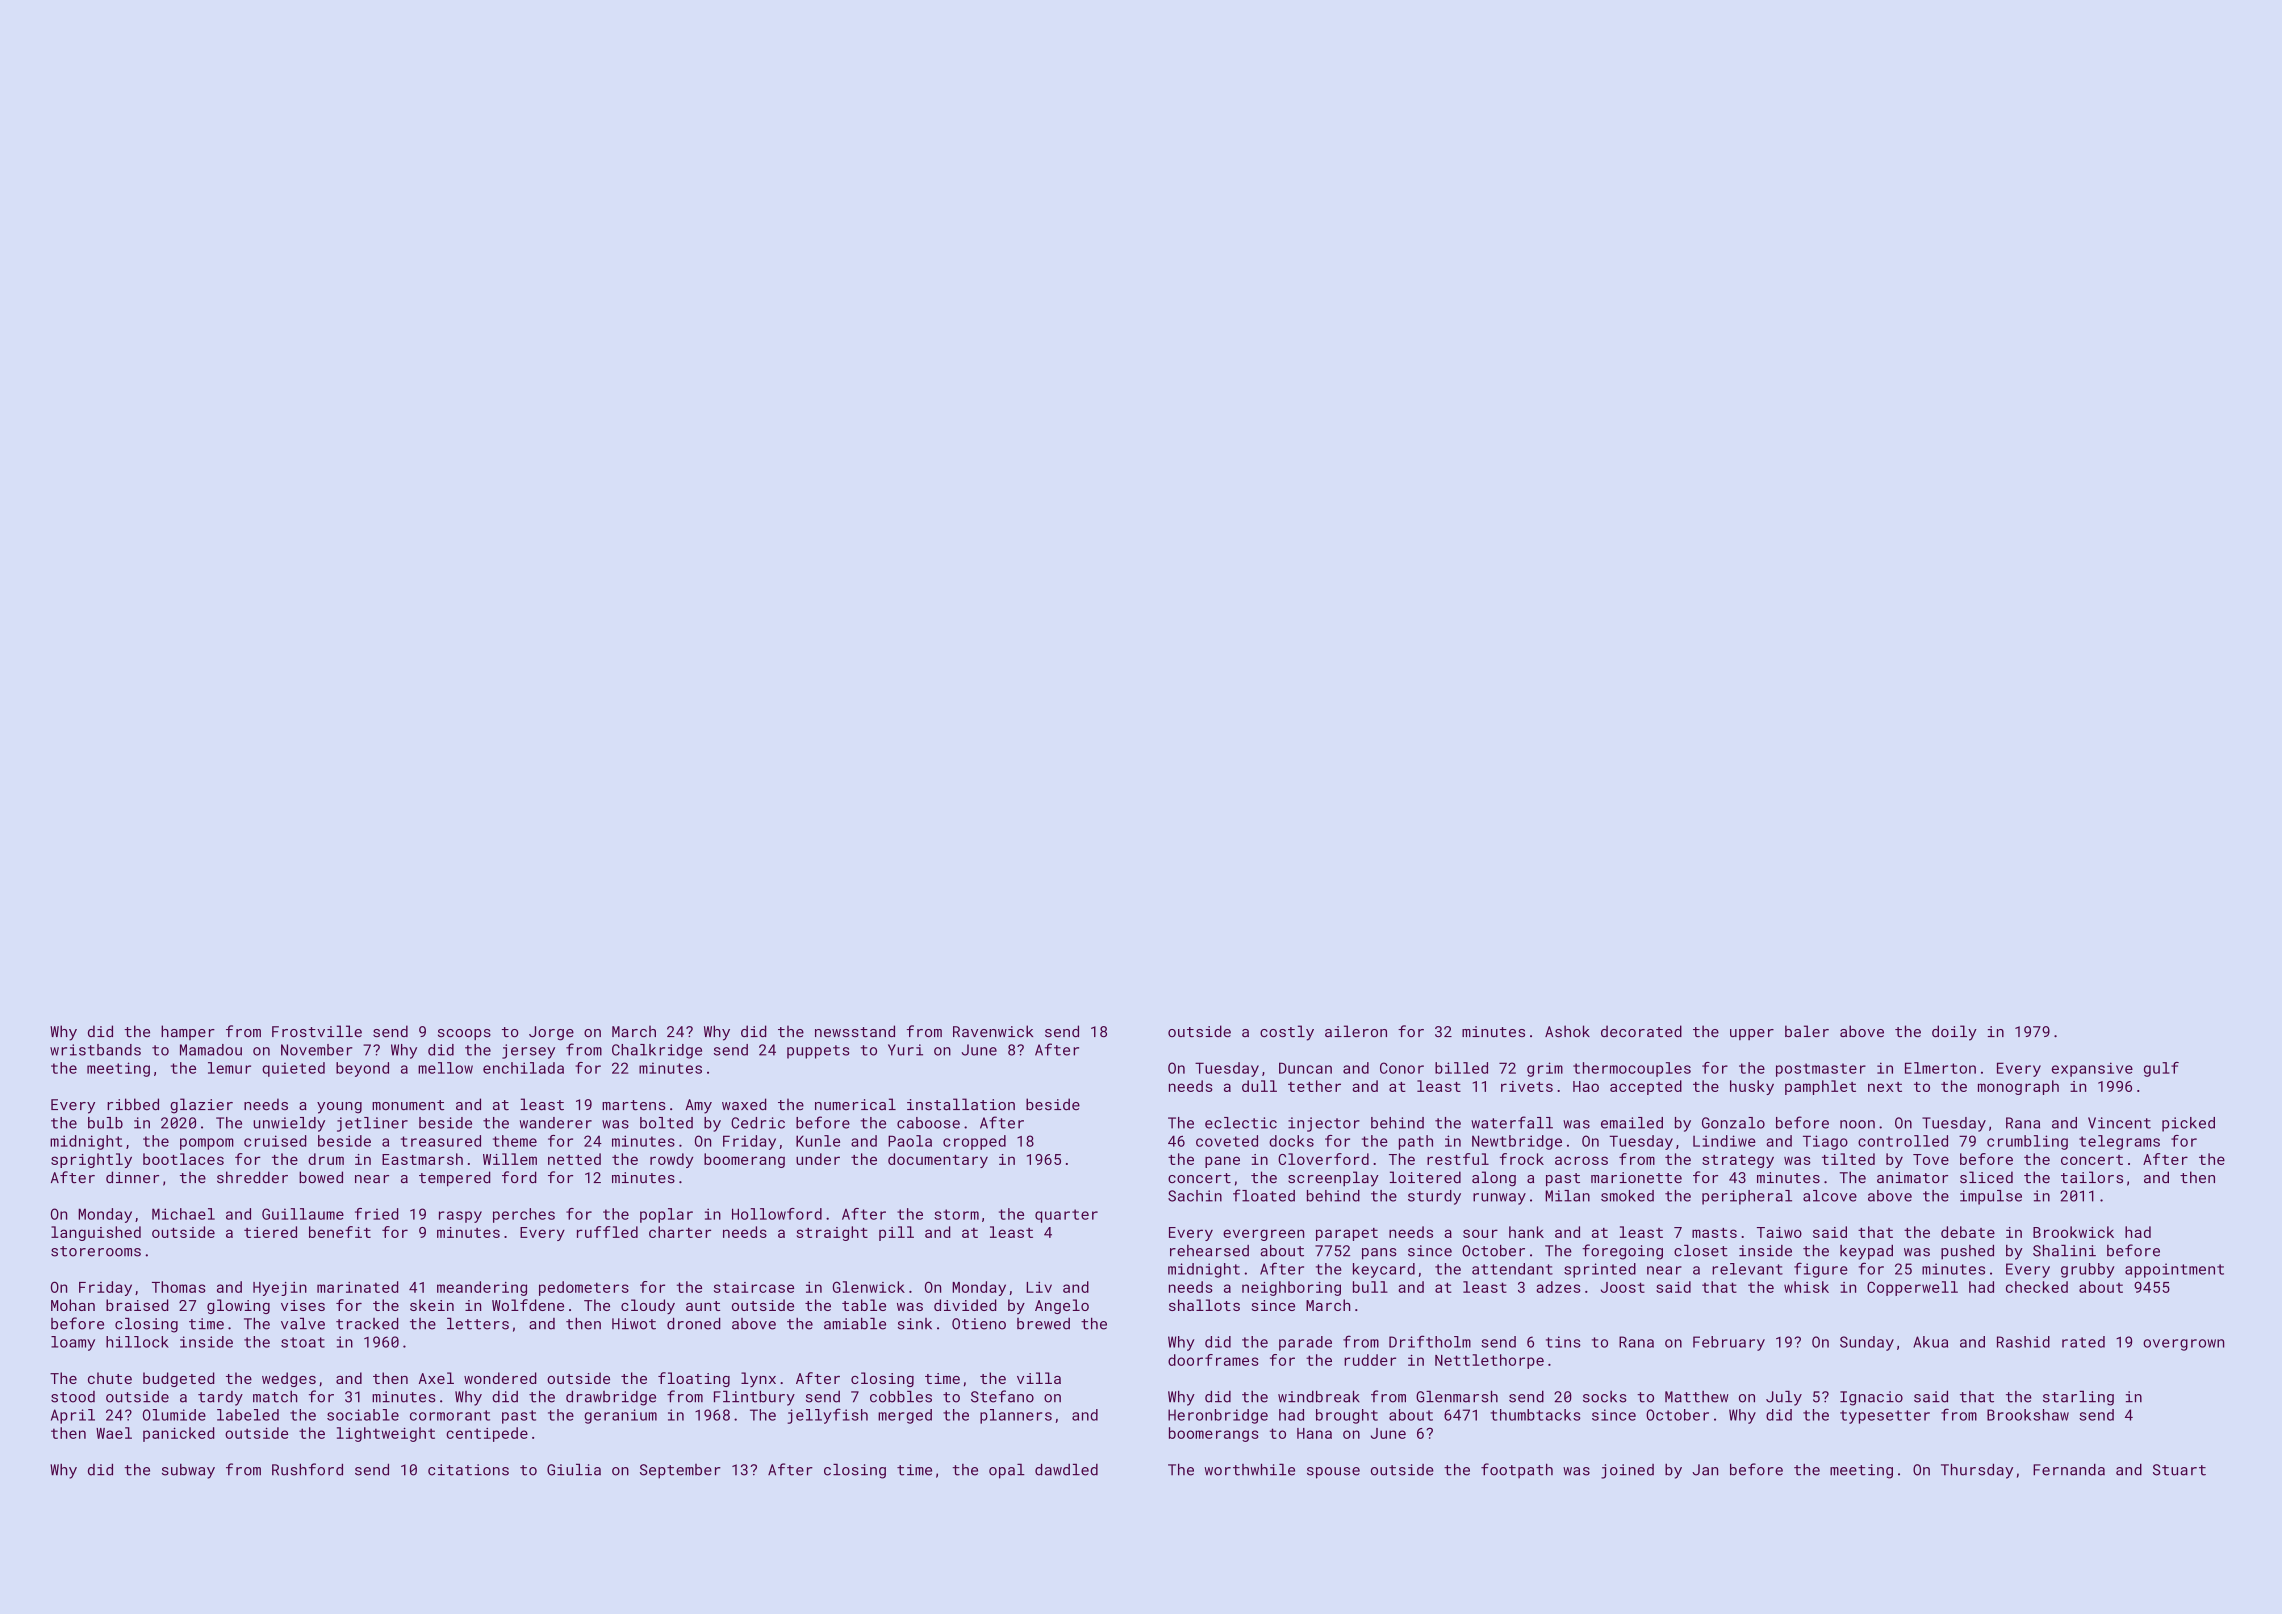 The image size is (2282, 1614). What do you see at coordinates (73, 1305) in the screenshot?
I see `Mohan` at bounding box center [73, 1305].
